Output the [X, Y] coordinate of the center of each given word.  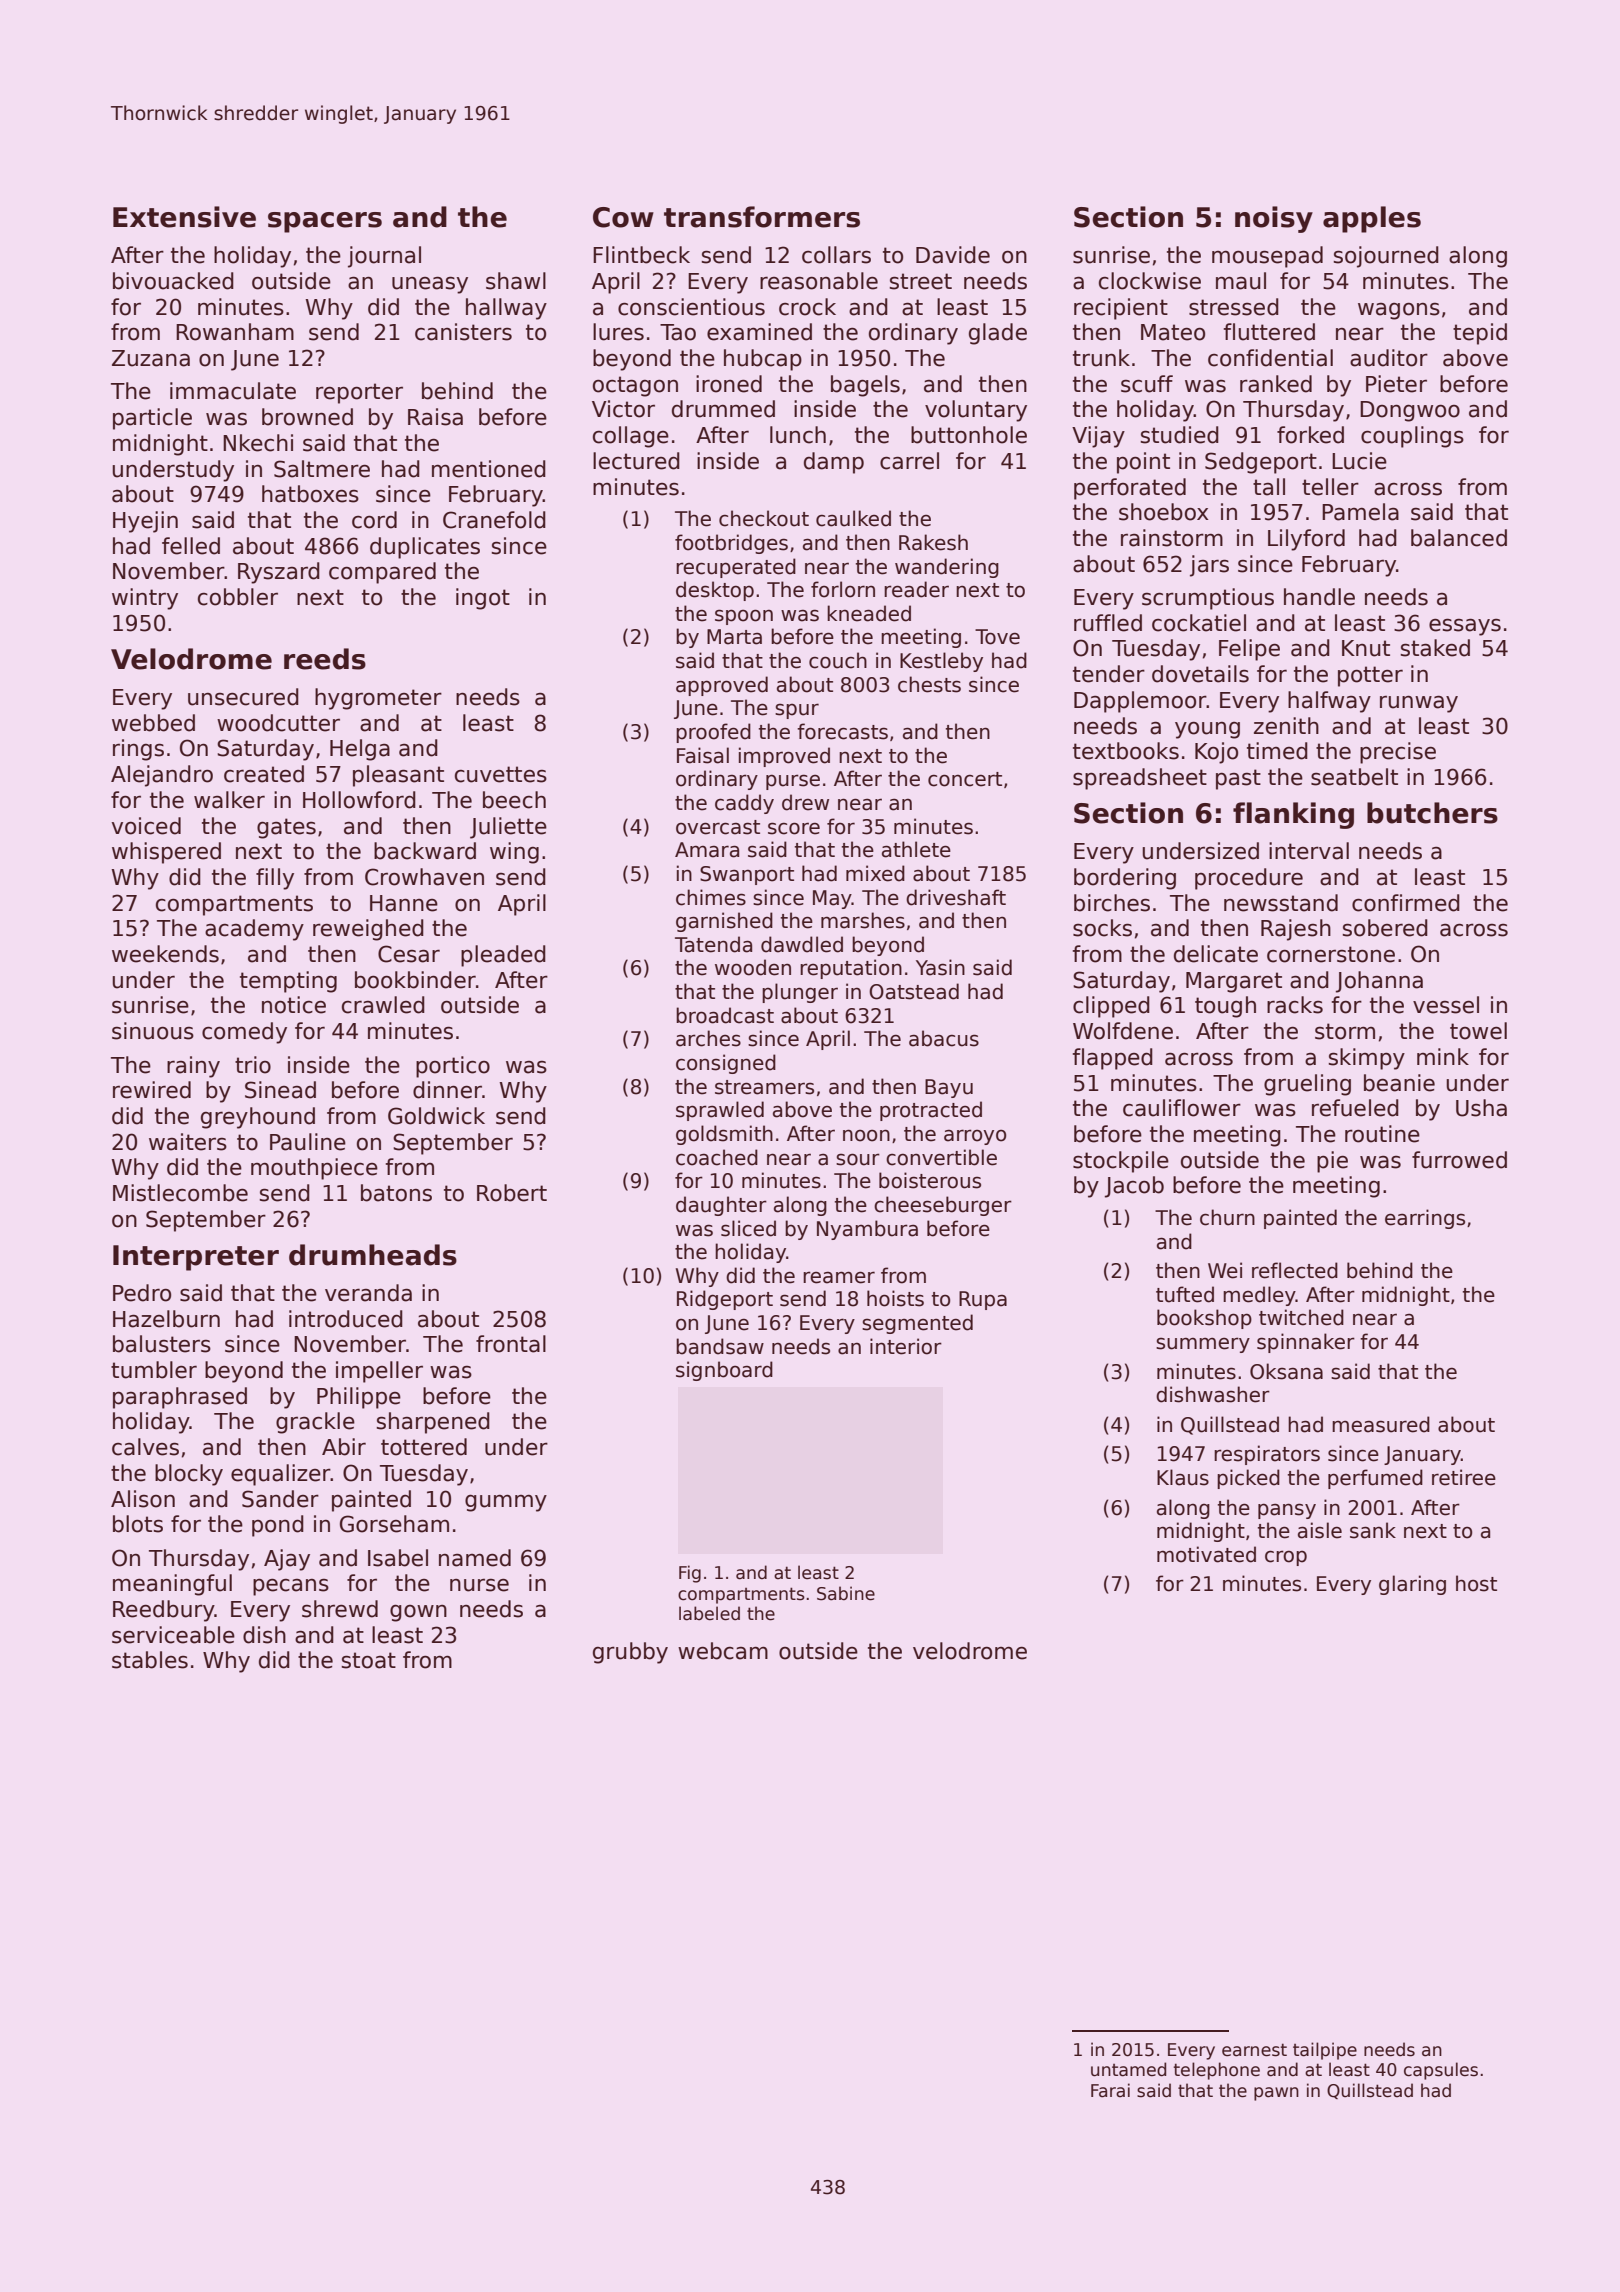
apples [1372, 219]
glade [998, 334]
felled [191, 546]
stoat [369, 1660]
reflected [1295, 1270]
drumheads [373, 1255]
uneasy [430, 285]
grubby [630, 1653]
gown [418, 1613]
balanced [1459, 538]
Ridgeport [725, 1300]
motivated [1206, 1554]
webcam [723, 1651]
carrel [909, 461]
